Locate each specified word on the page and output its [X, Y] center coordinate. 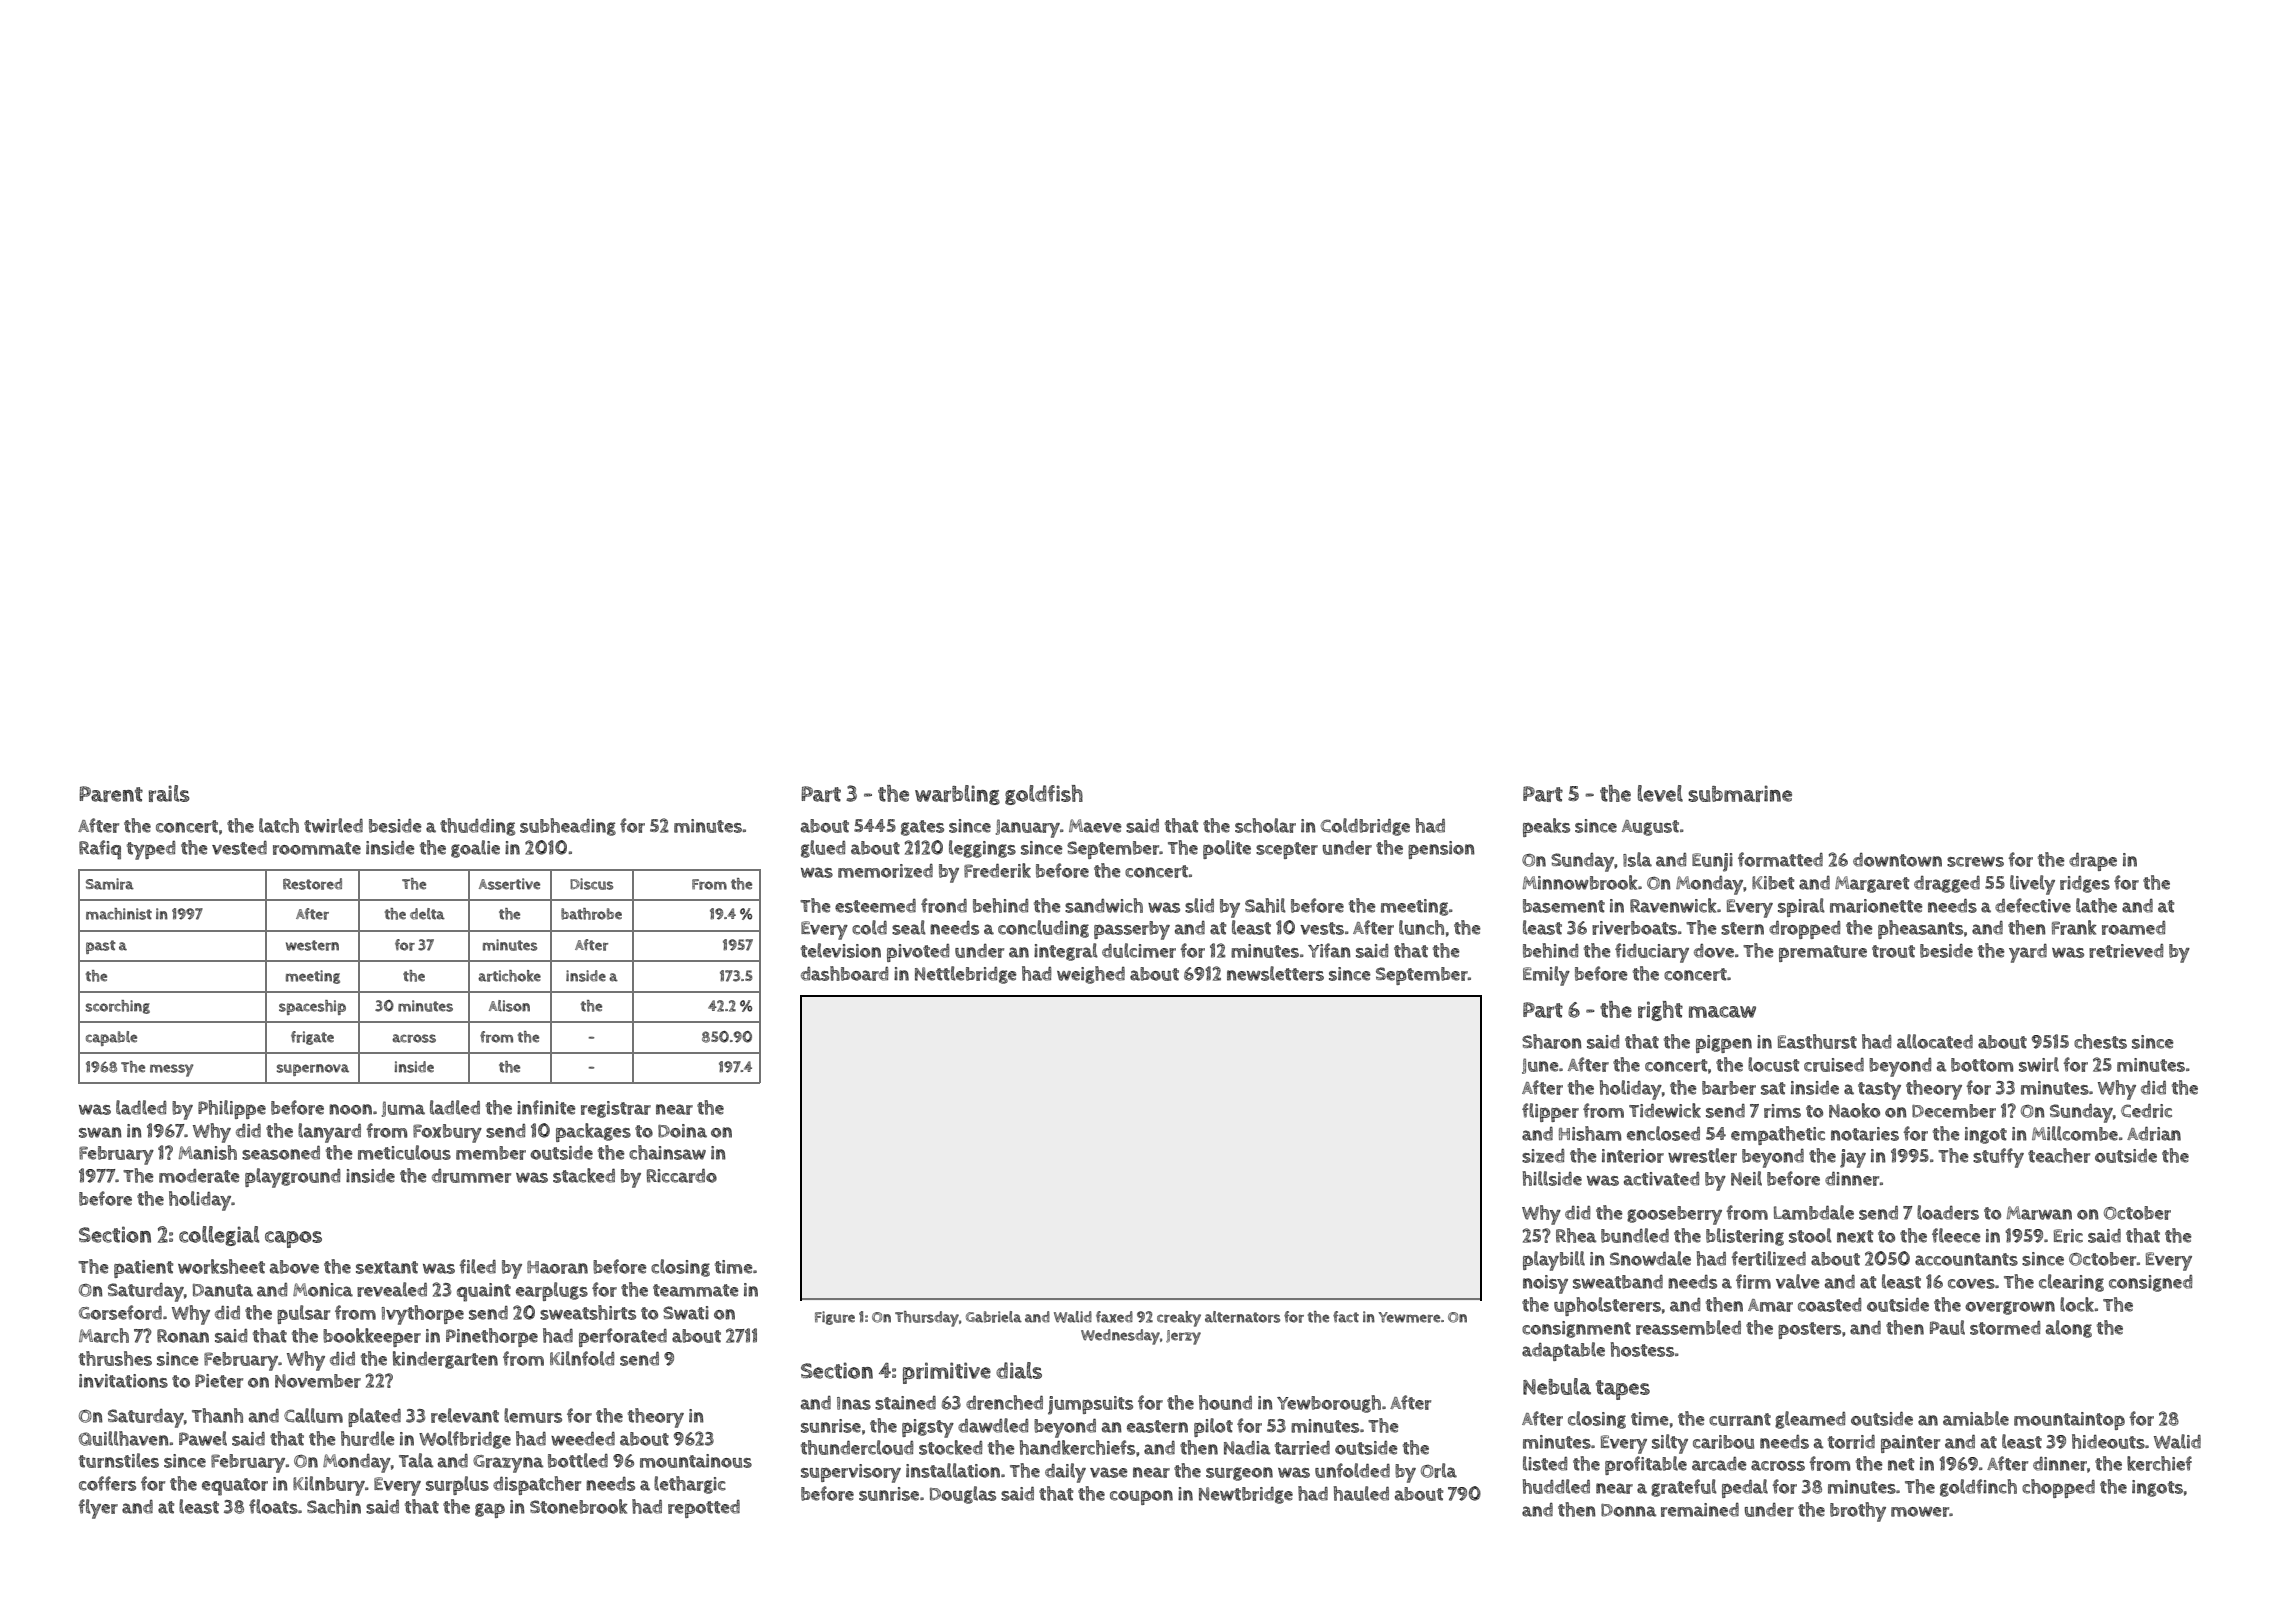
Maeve [1095, 826]
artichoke [509, 976]
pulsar [303, 1314]
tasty [1879, 1091]
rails [169, 793]
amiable [1976, 1418]
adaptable [1563, 1351]
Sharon [1552, 1041]
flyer [98, 1509]
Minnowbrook [1580, 882]
